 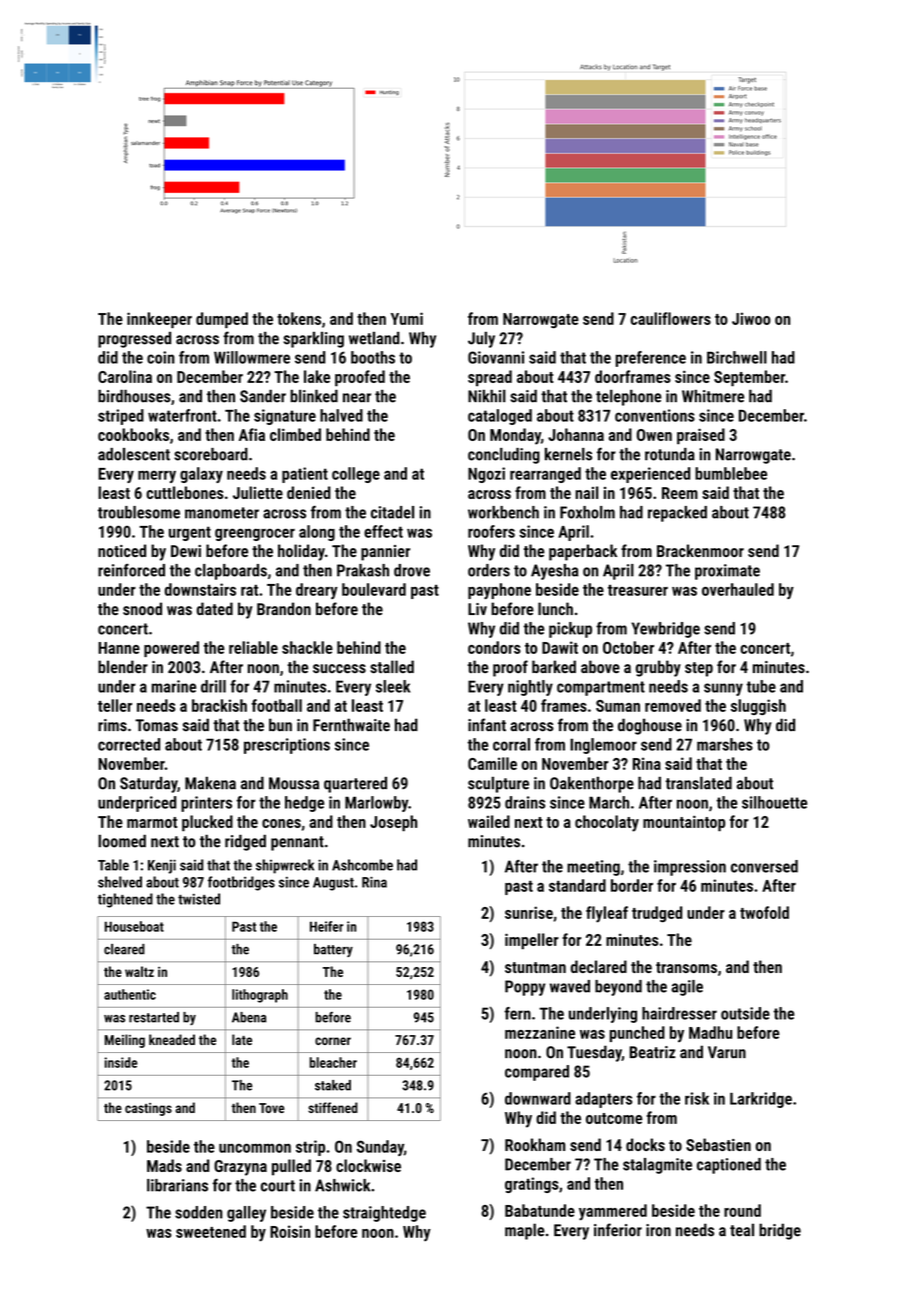 What do you see at coordinates (357, 398) in the page?
I see `near` at bounding box center [357, 398].
